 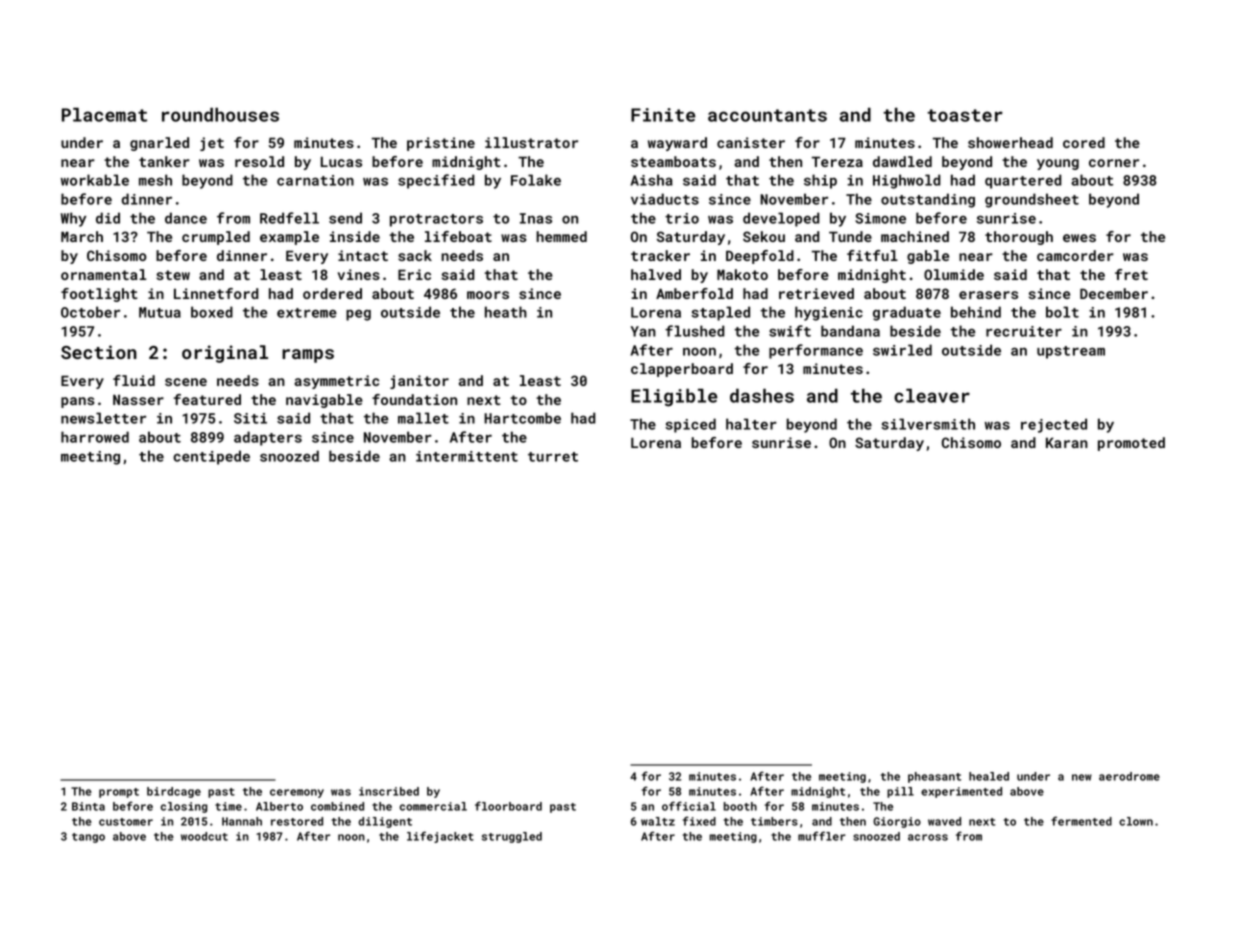 What do you see at coordinates (965, 115) in the screenshot?
I see `toaster` at bounding box center [965, 115].
